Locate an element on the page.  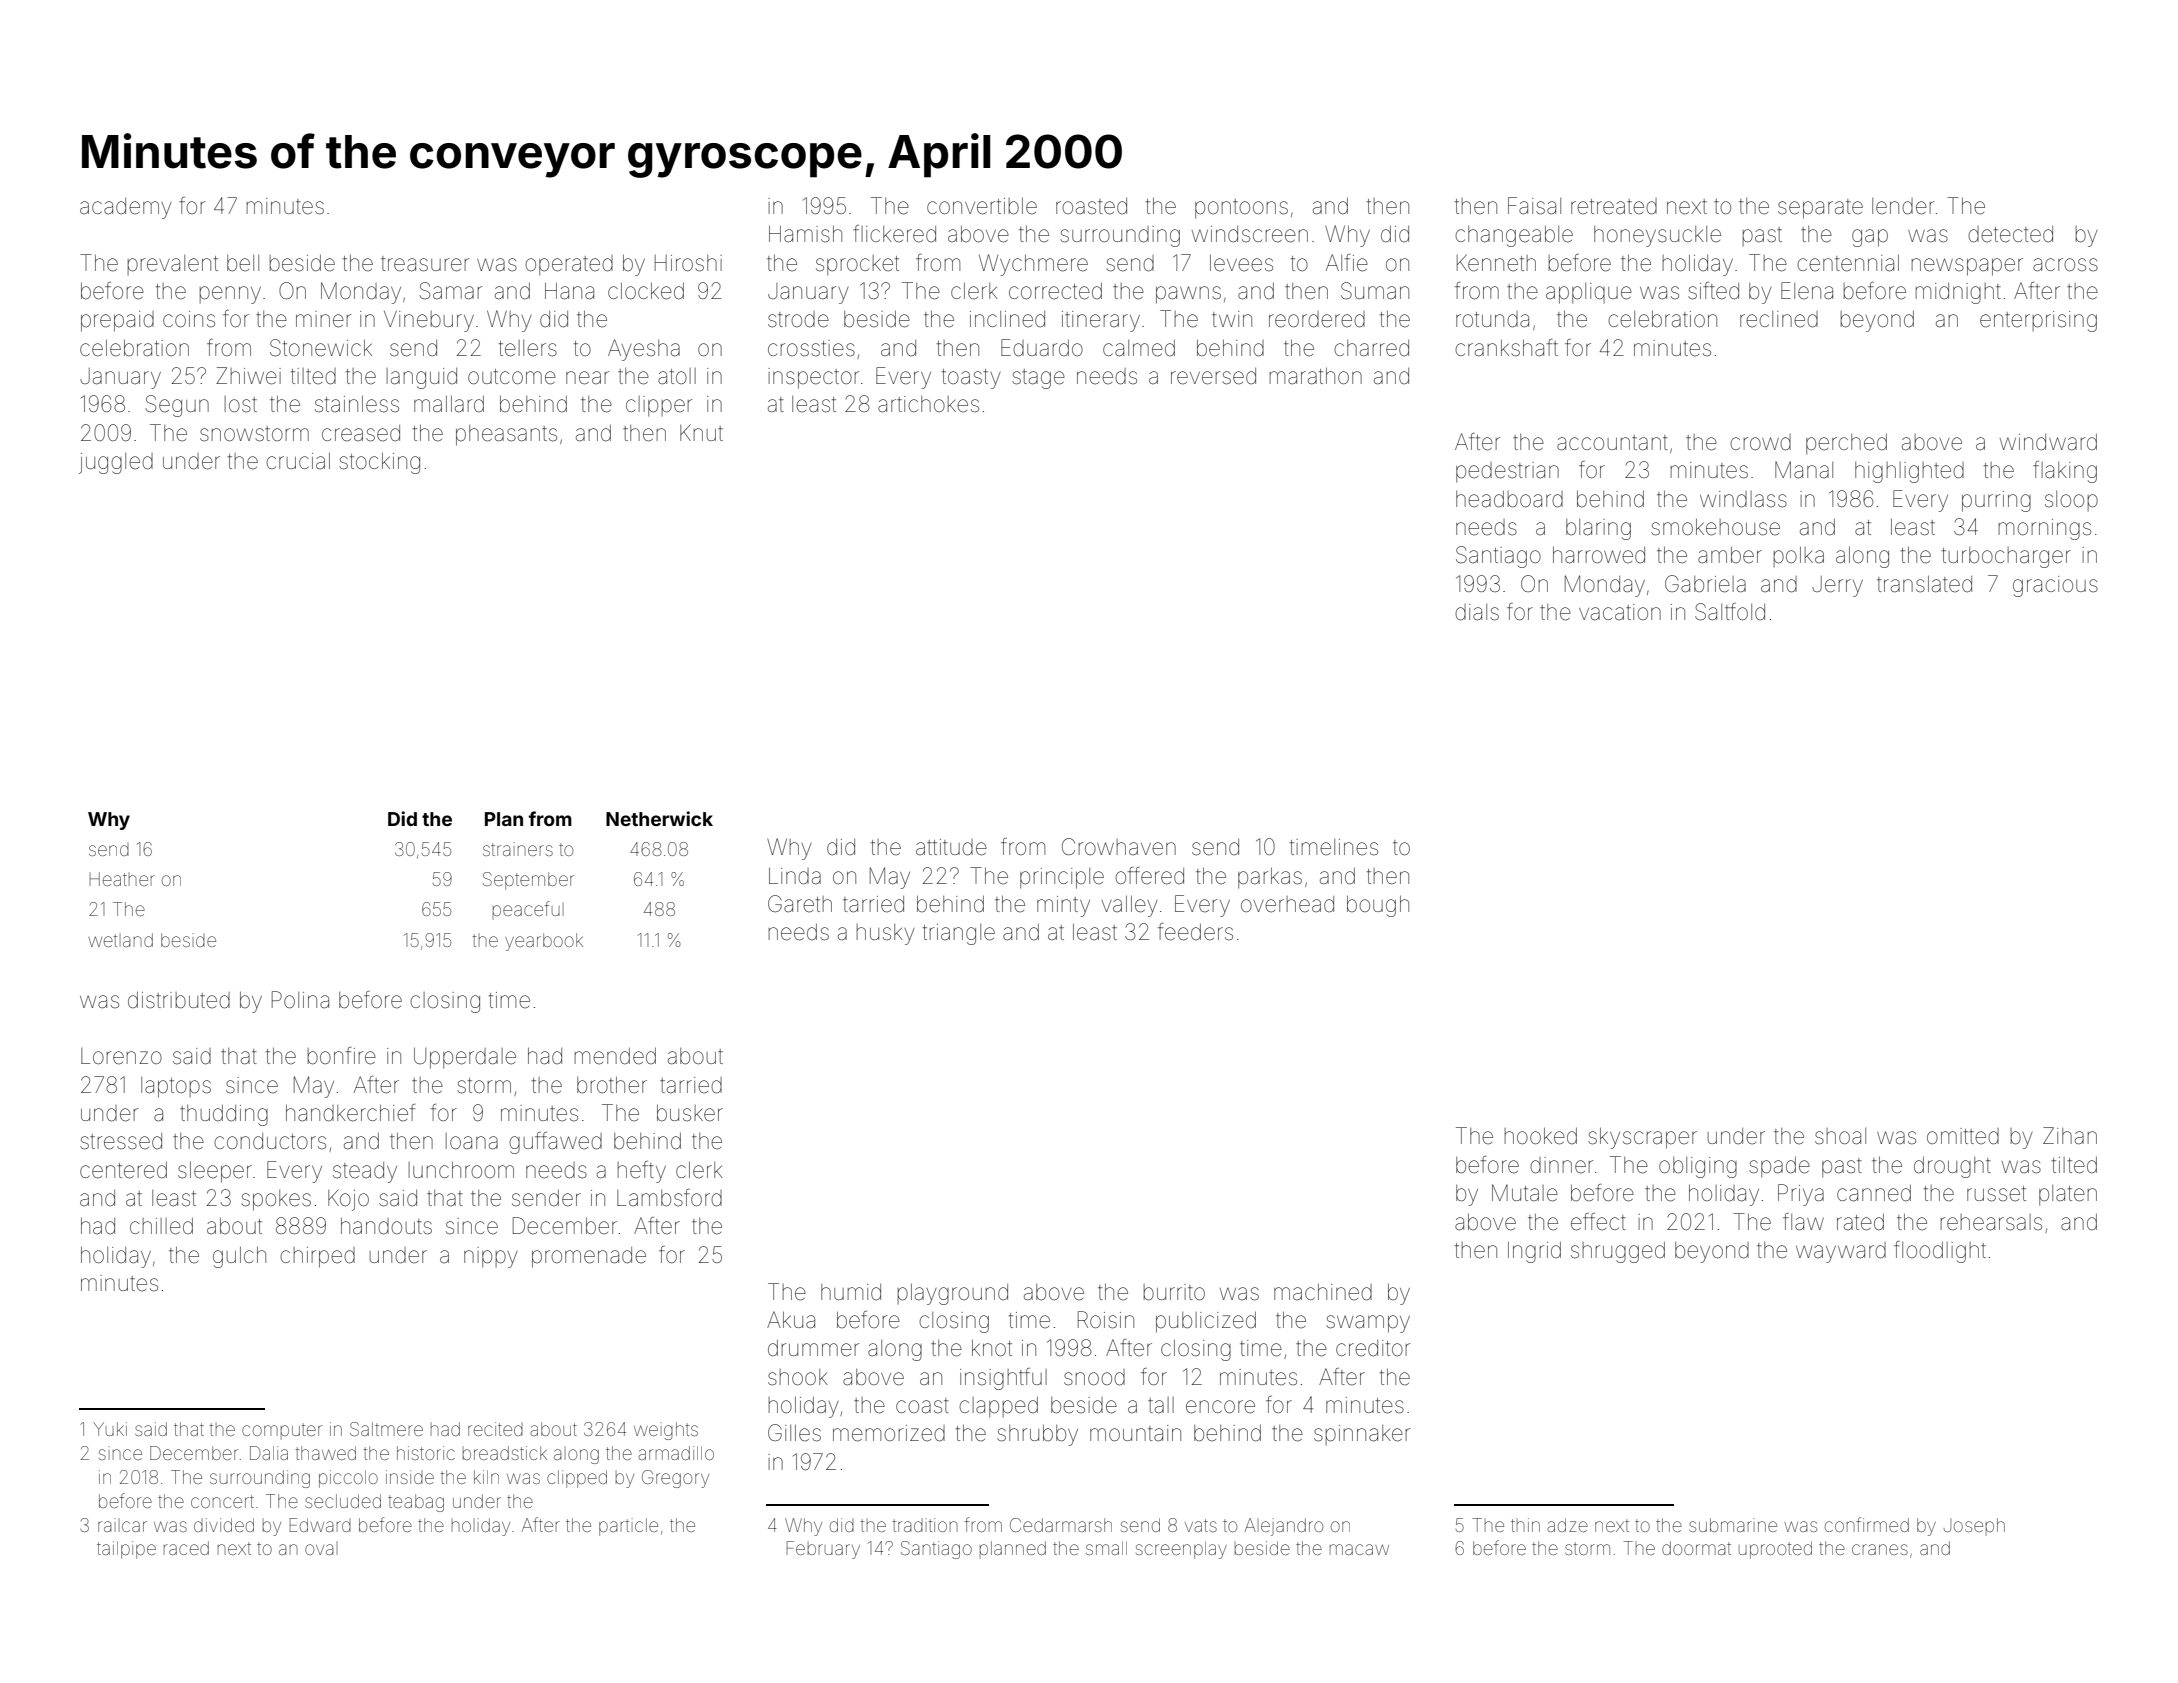
attitude is located at coordinates (951, 847).
